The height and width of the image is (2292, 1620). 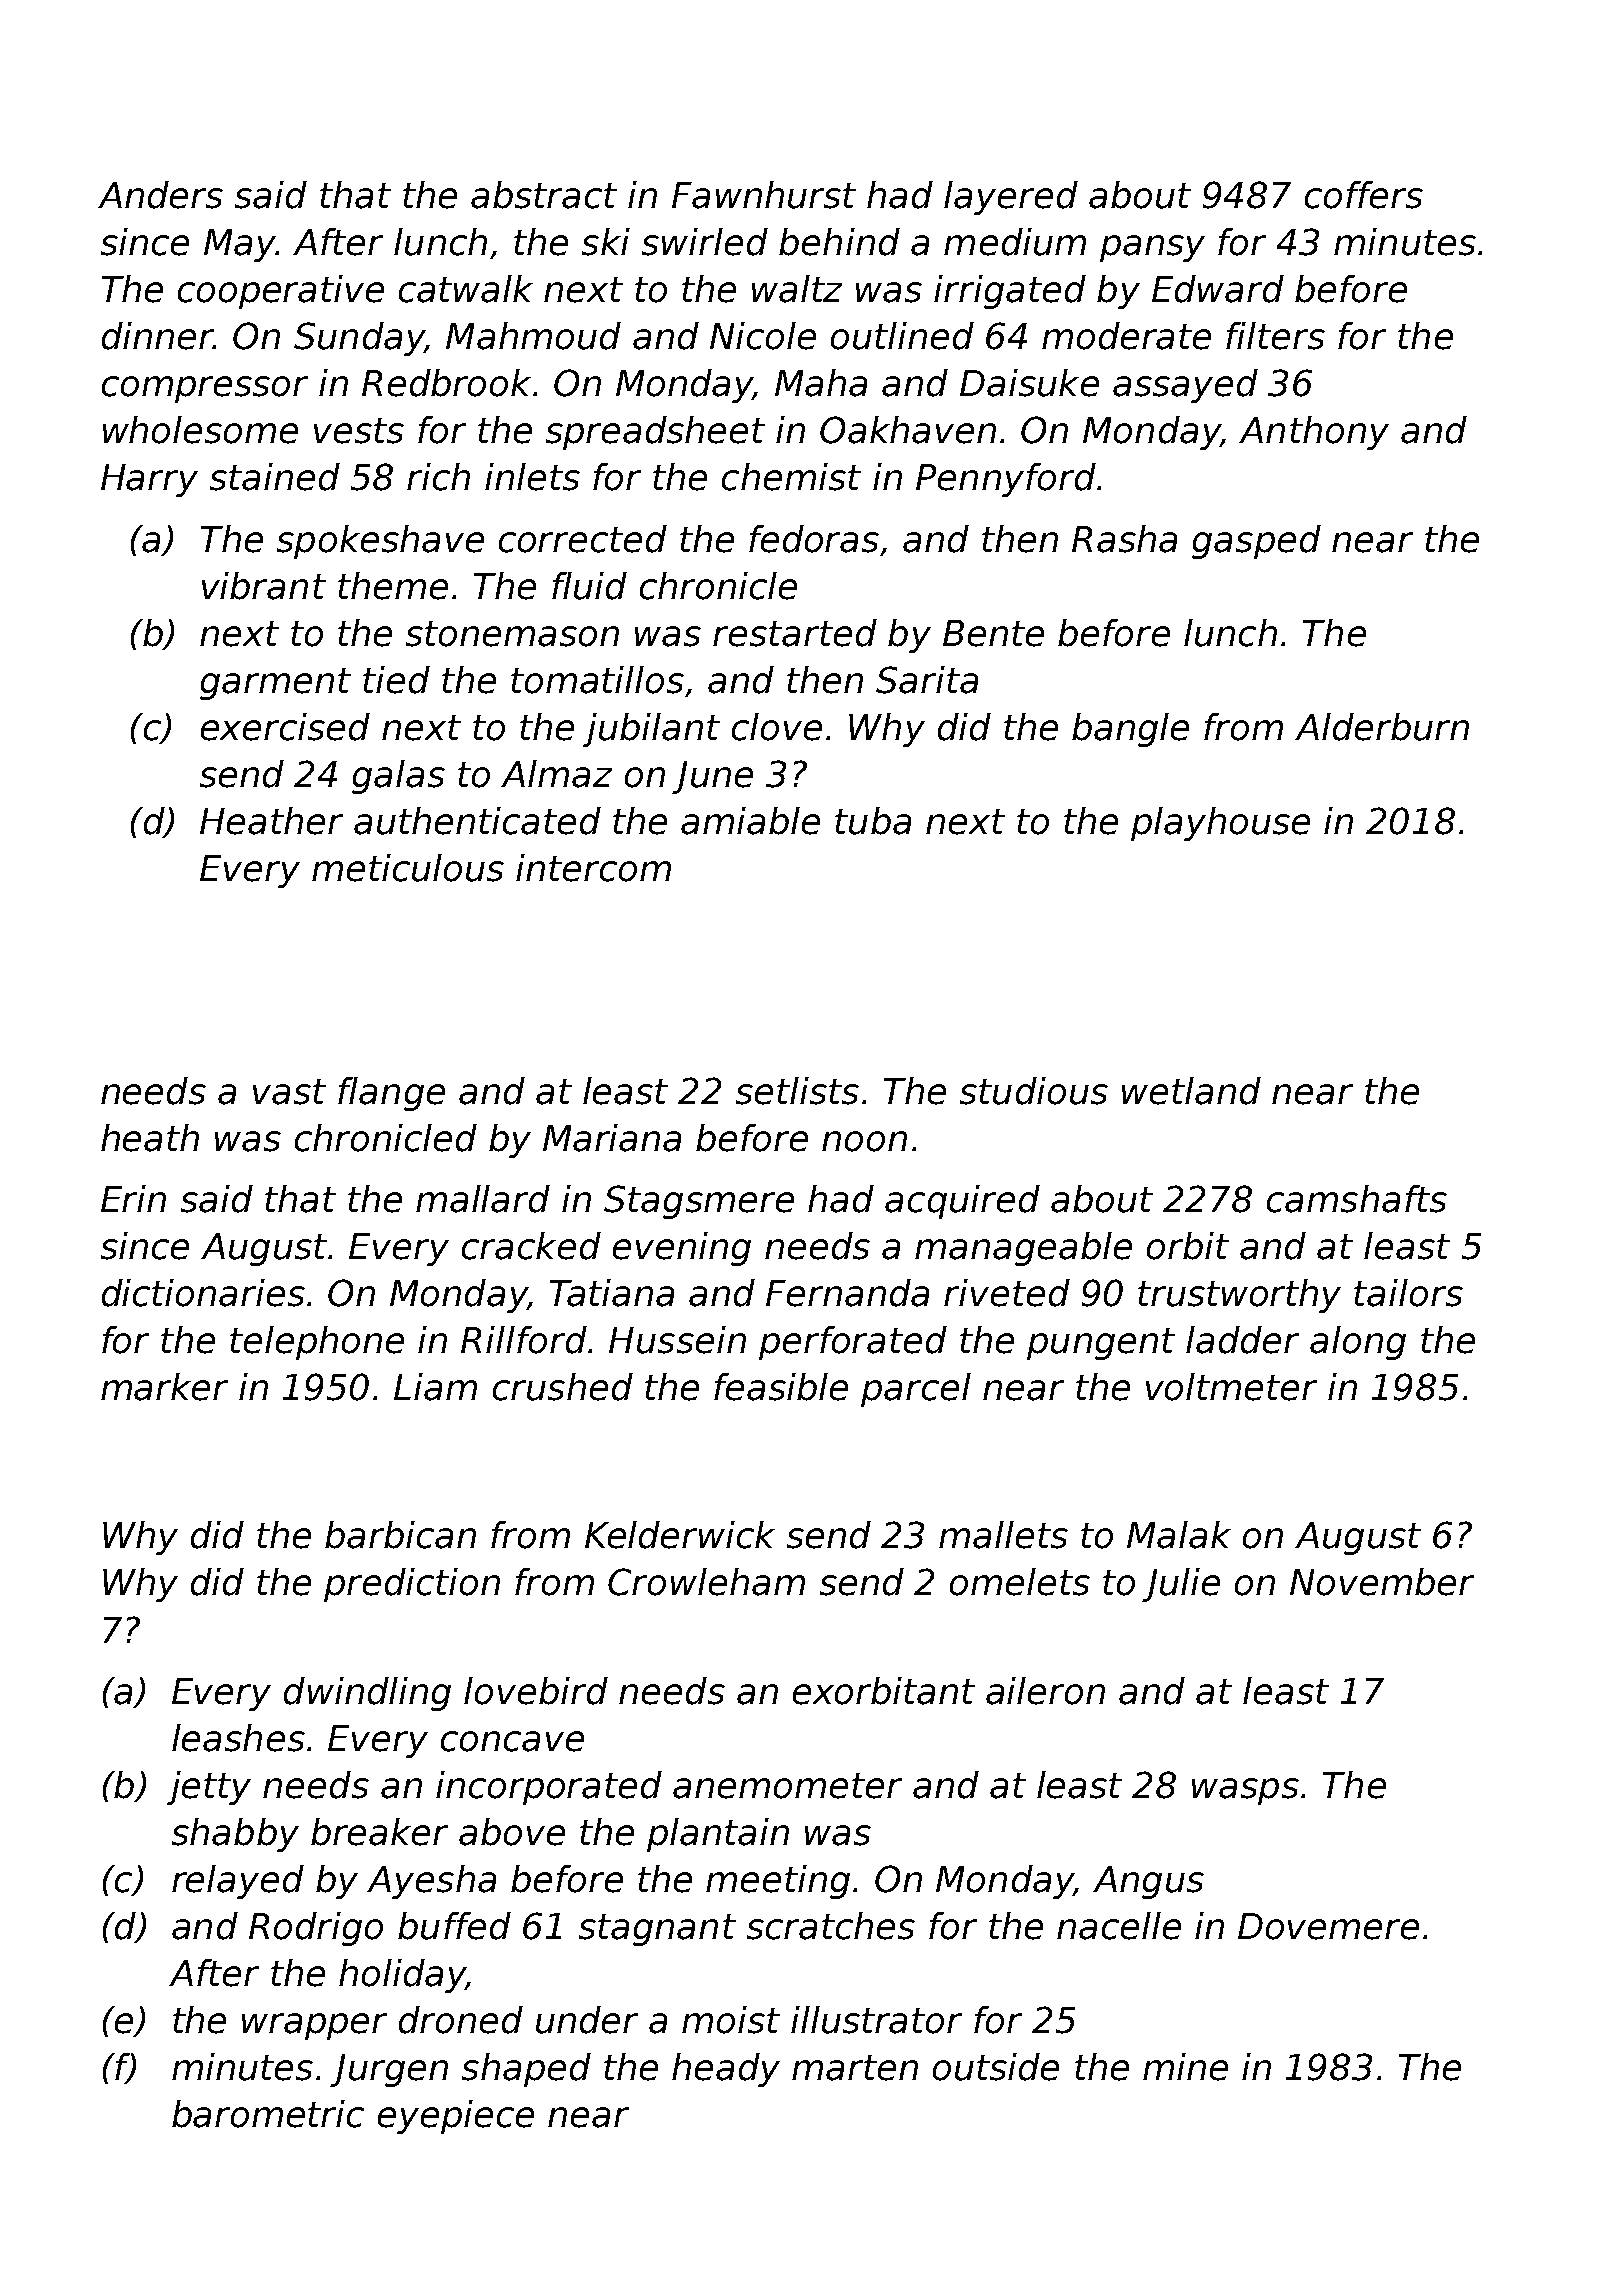 What do you see at coordinates (1328, 1926) in the image?
I see `Dovemere` at bounding box center [1328, 1926].
